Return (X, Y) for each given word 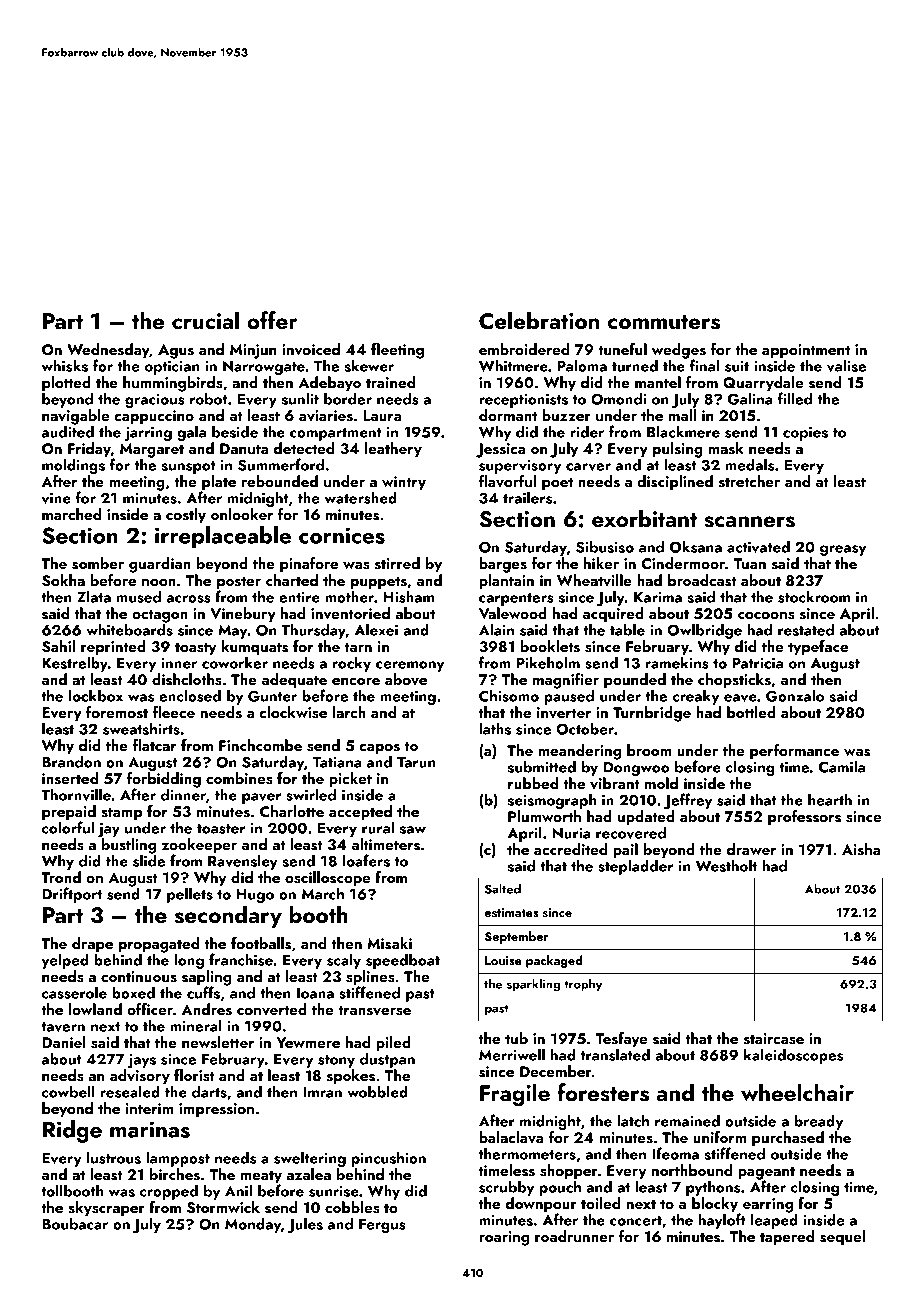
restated (806, 629)
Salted (503, 888)
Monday (253, 1225)
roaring (504, 1238)
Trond (61, 877)
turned (635, 365)
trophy (583, 985)
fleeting (397, 351)
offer (272, 320)
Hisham (409, 596)
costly (186, 516)
